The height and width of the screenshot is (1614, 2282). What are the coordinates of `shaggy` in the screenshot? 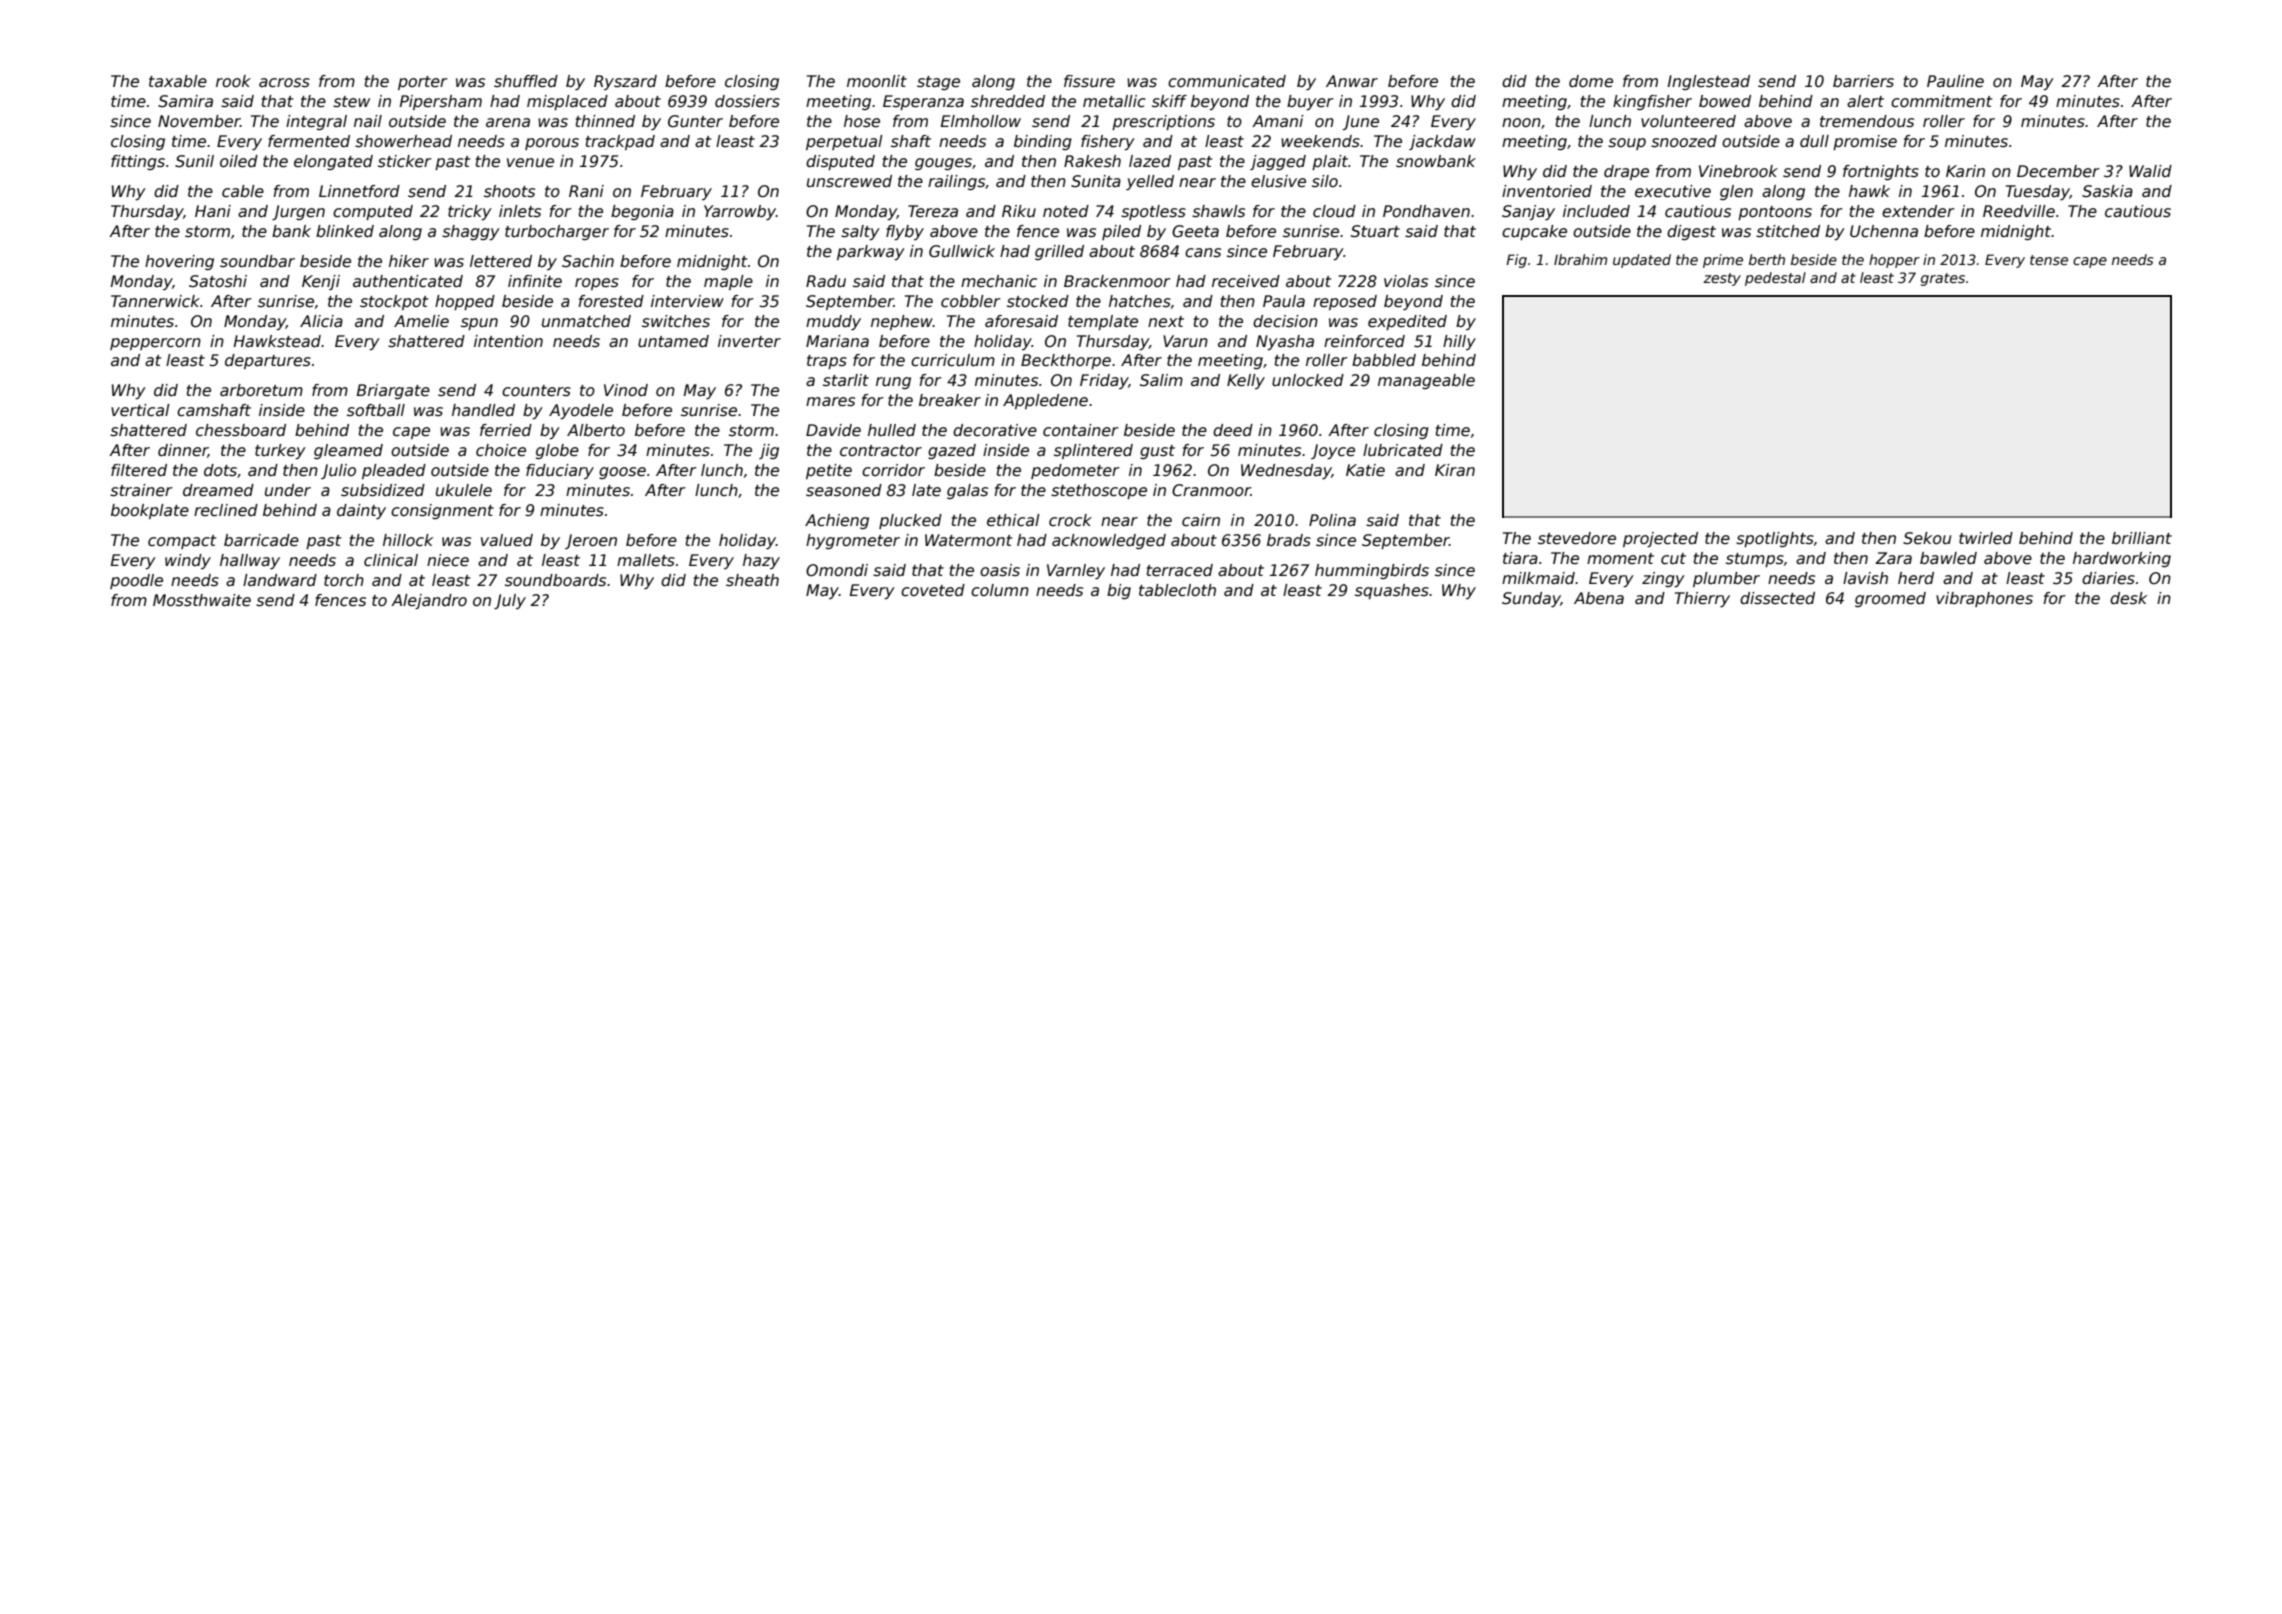 It's located at (471, 232).
